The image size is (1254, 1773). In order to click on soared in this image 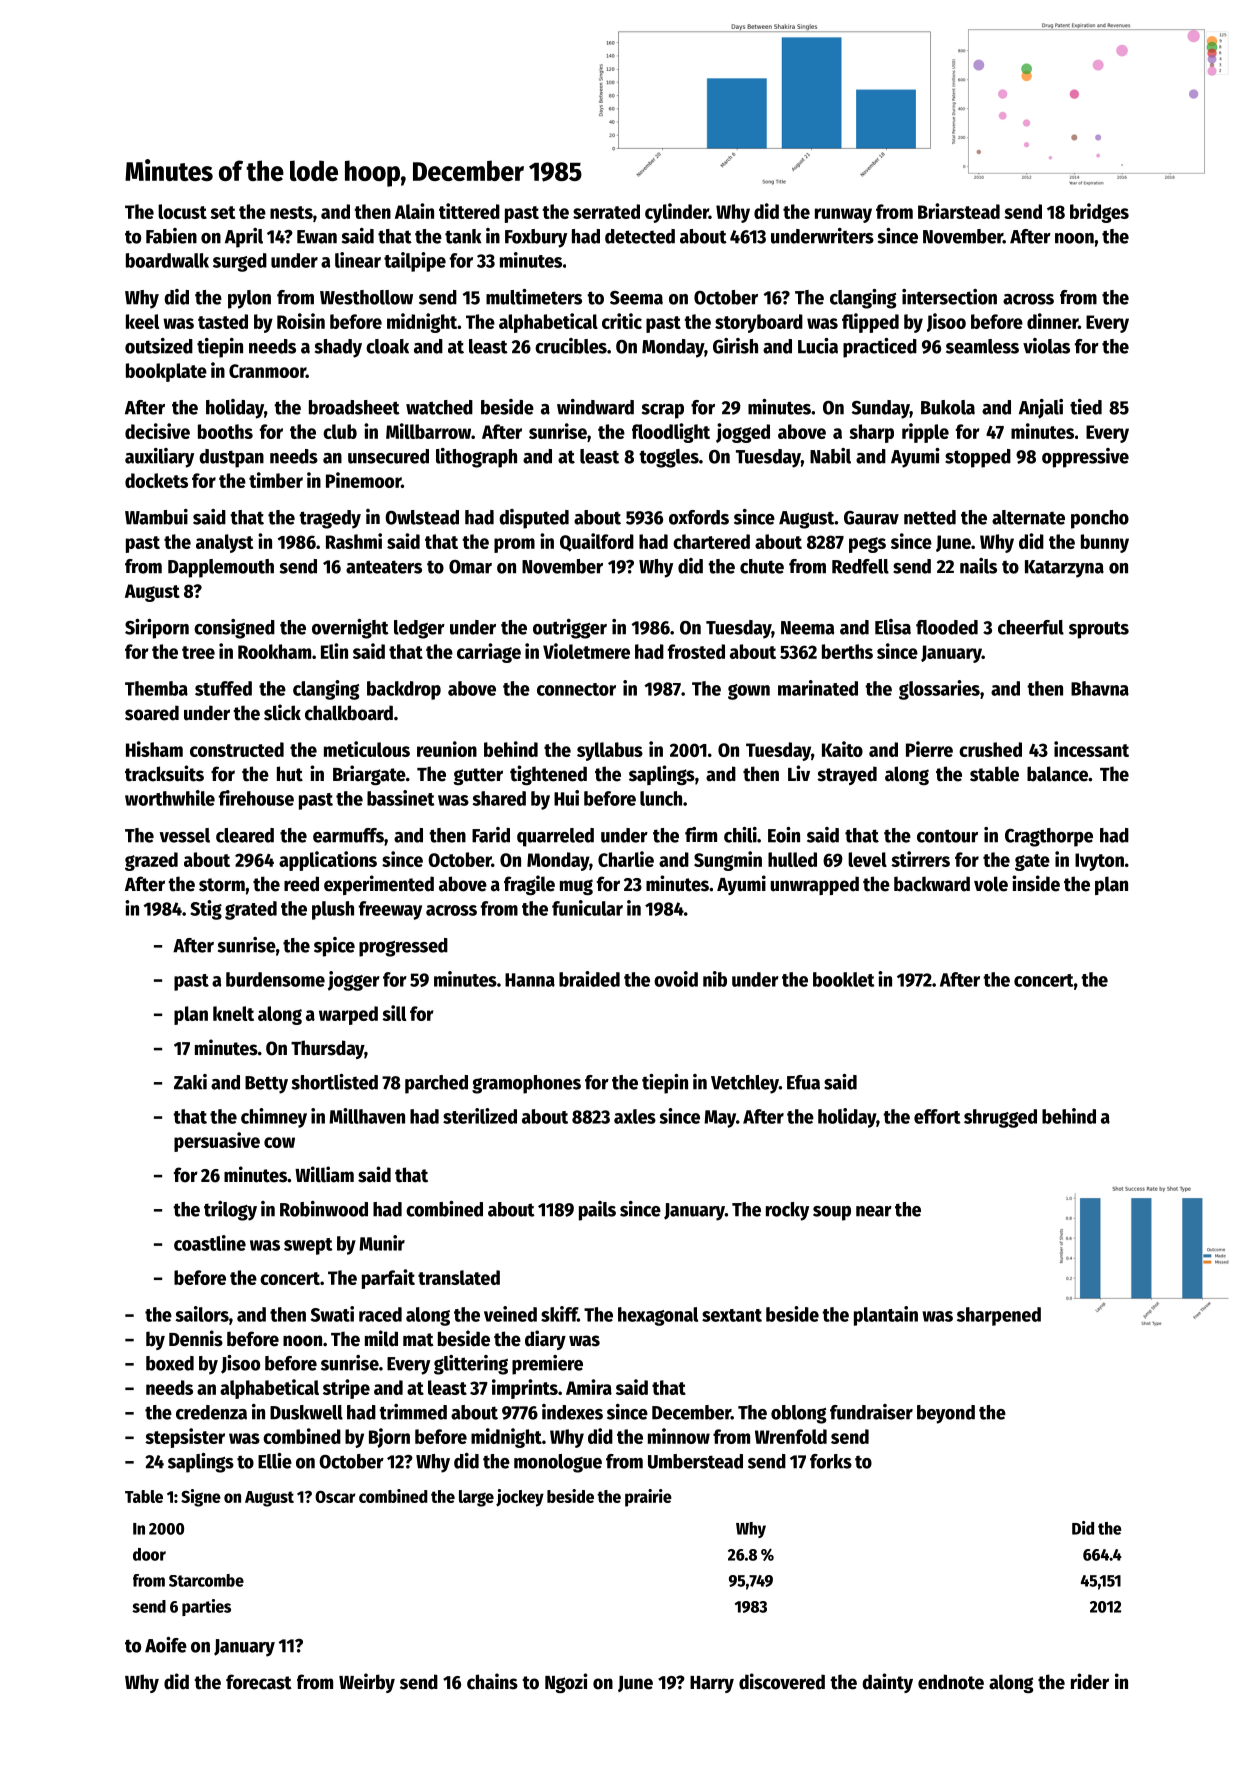, I will do `click(152, 713)`.
